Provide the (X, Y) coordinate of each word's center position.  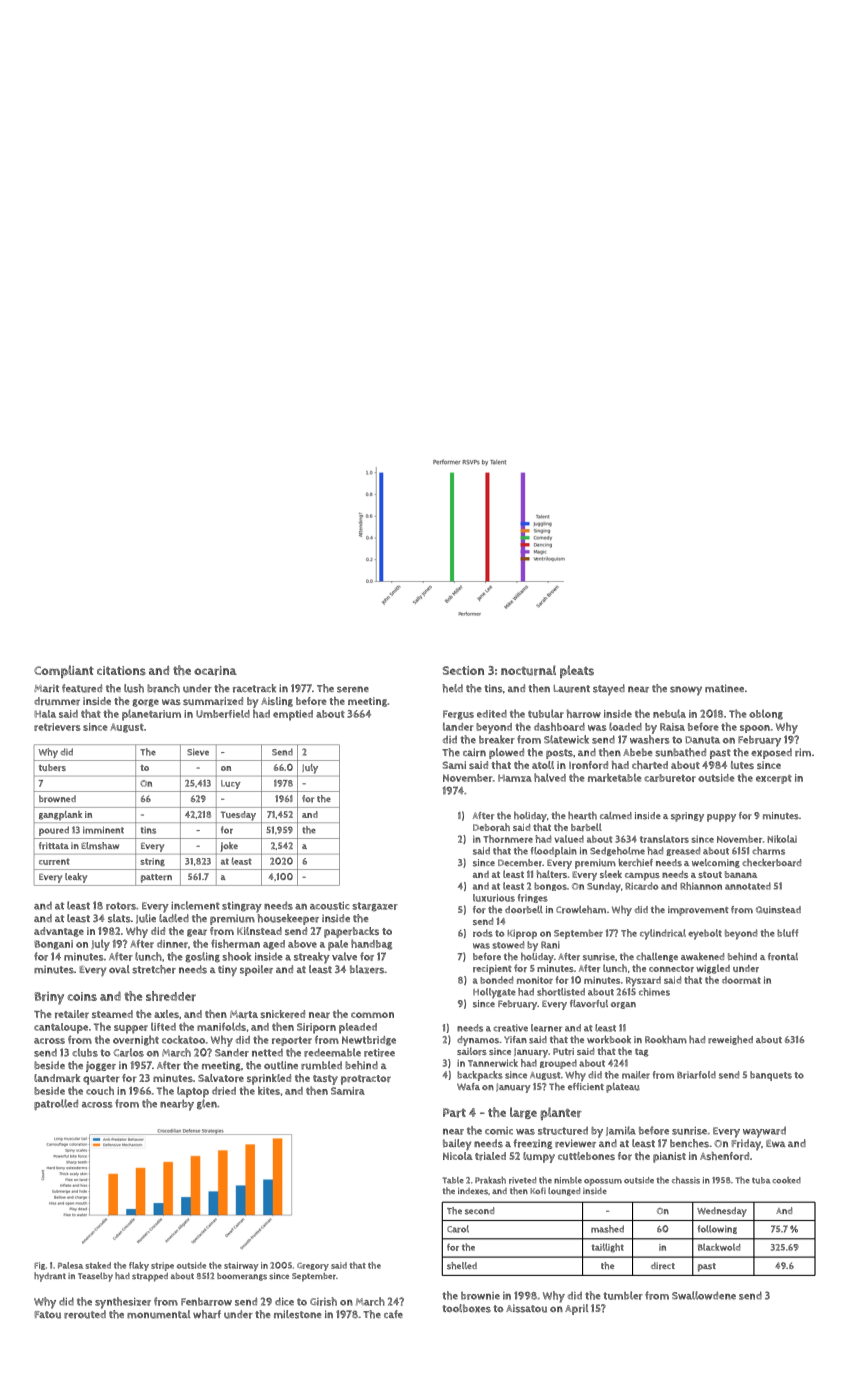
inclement (195, 905)
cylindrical (663, 934)
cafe (393, 1314)
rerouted (85, 1314)
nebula (669, 713)
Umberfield (223, 714)
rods (483, 933)
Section (463, 670)
